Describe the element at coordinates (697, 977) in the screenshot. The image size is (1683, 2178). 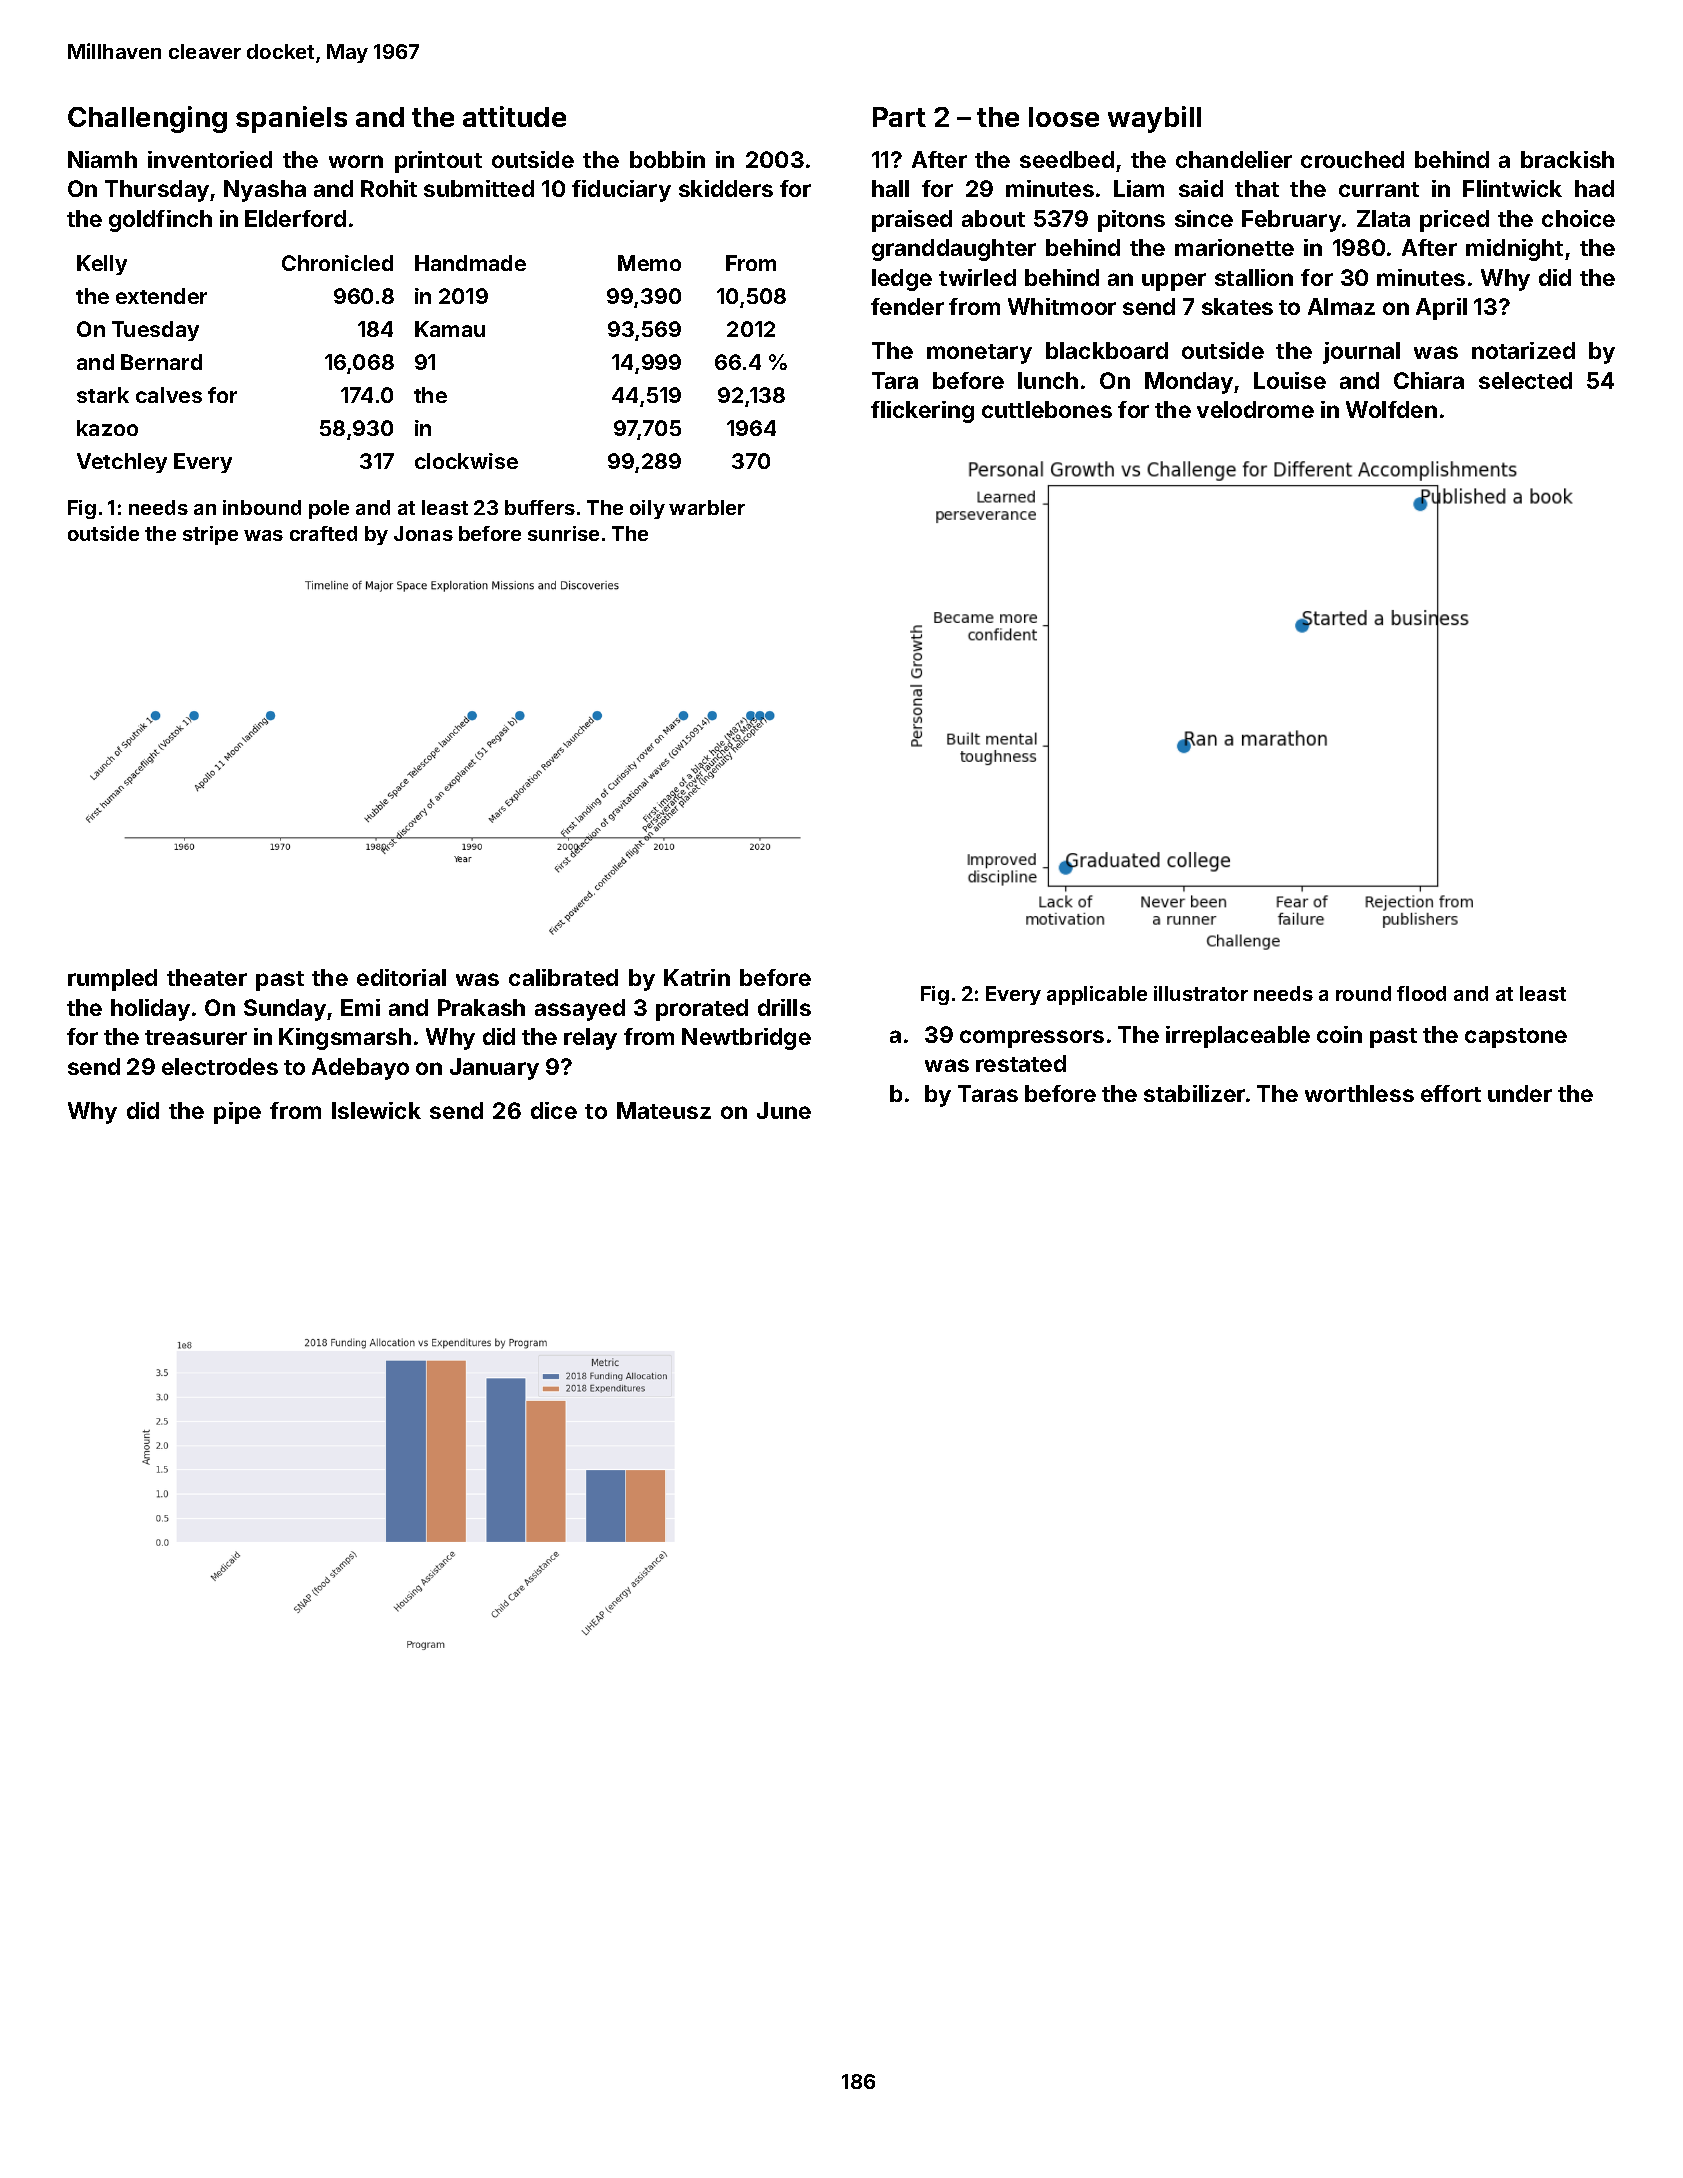
I see `Katrin` at that location.
